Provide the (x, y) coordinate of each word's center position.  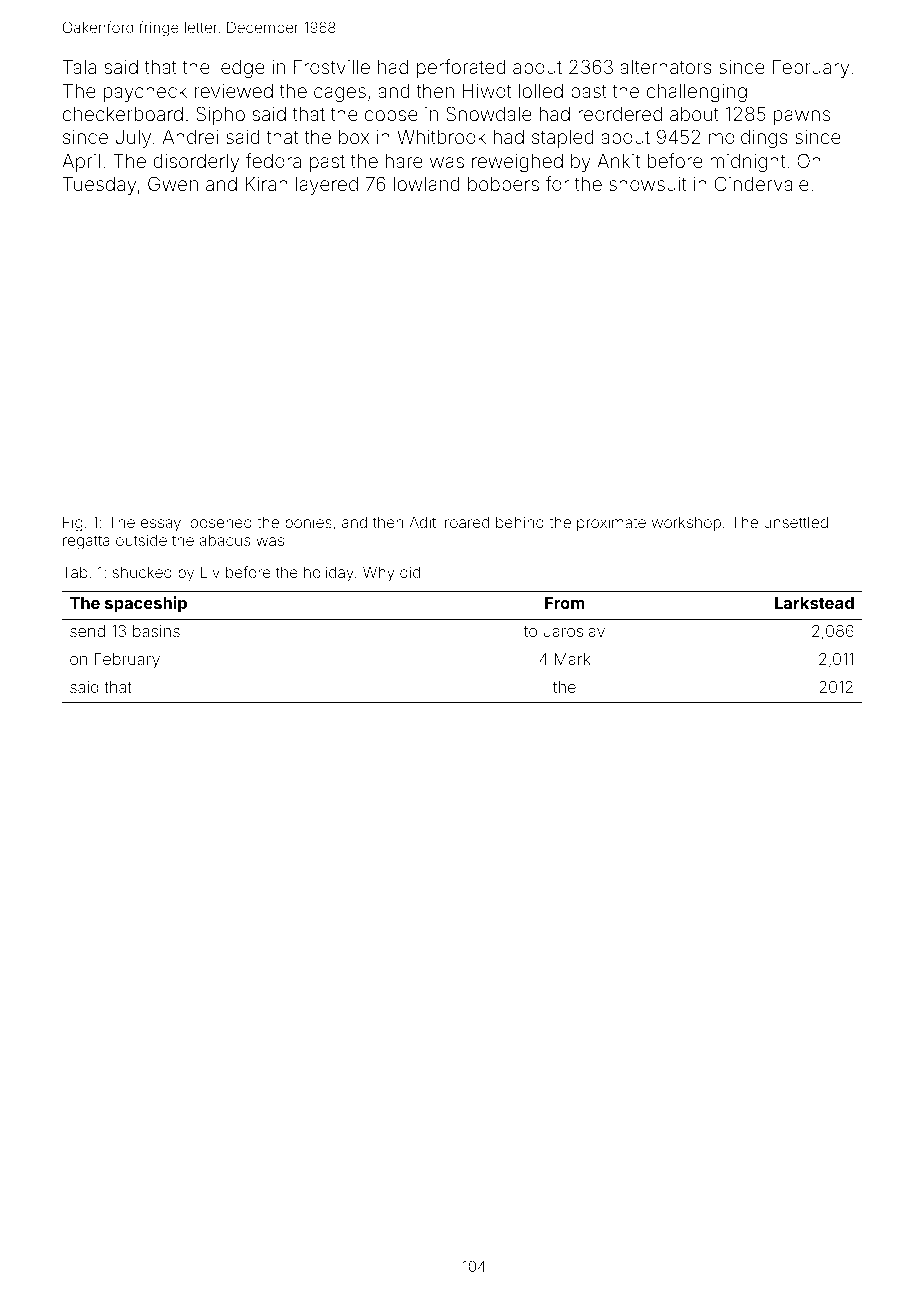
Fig (73, 524)
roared (467, 522)
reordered (620, 114)
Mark (573, 659)
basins (156, 631)
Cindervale (762, 183)
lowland (427, 184)
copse (391, 117)
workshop (686, 523)
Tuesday (99, 186)
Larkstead (814, 603)
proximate (611, 523)
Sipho (220, 115)
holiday (329, 573)
